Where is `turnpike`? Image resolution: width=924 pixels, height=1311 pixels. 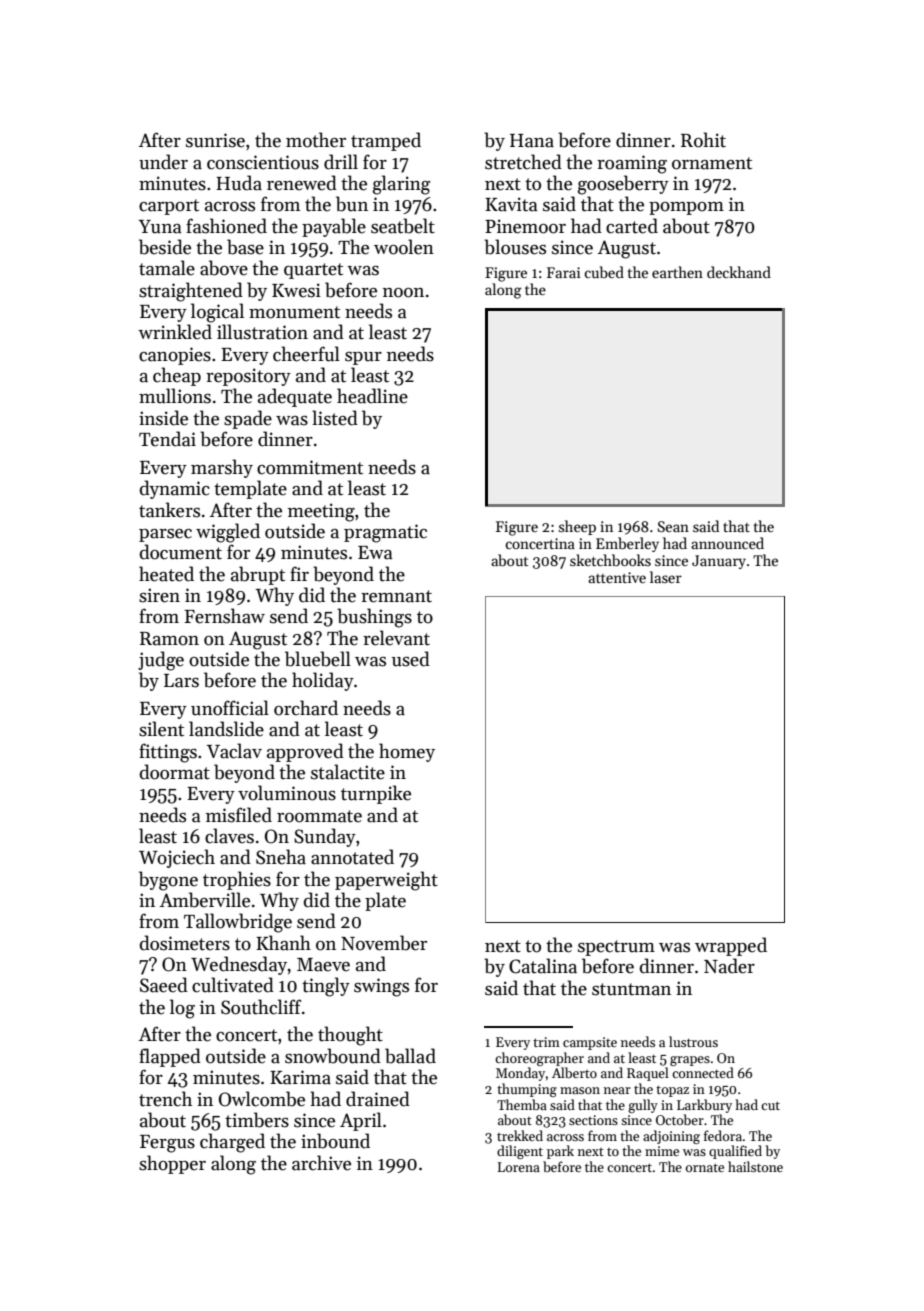
turnpike is located at coordinates (376, 794).
